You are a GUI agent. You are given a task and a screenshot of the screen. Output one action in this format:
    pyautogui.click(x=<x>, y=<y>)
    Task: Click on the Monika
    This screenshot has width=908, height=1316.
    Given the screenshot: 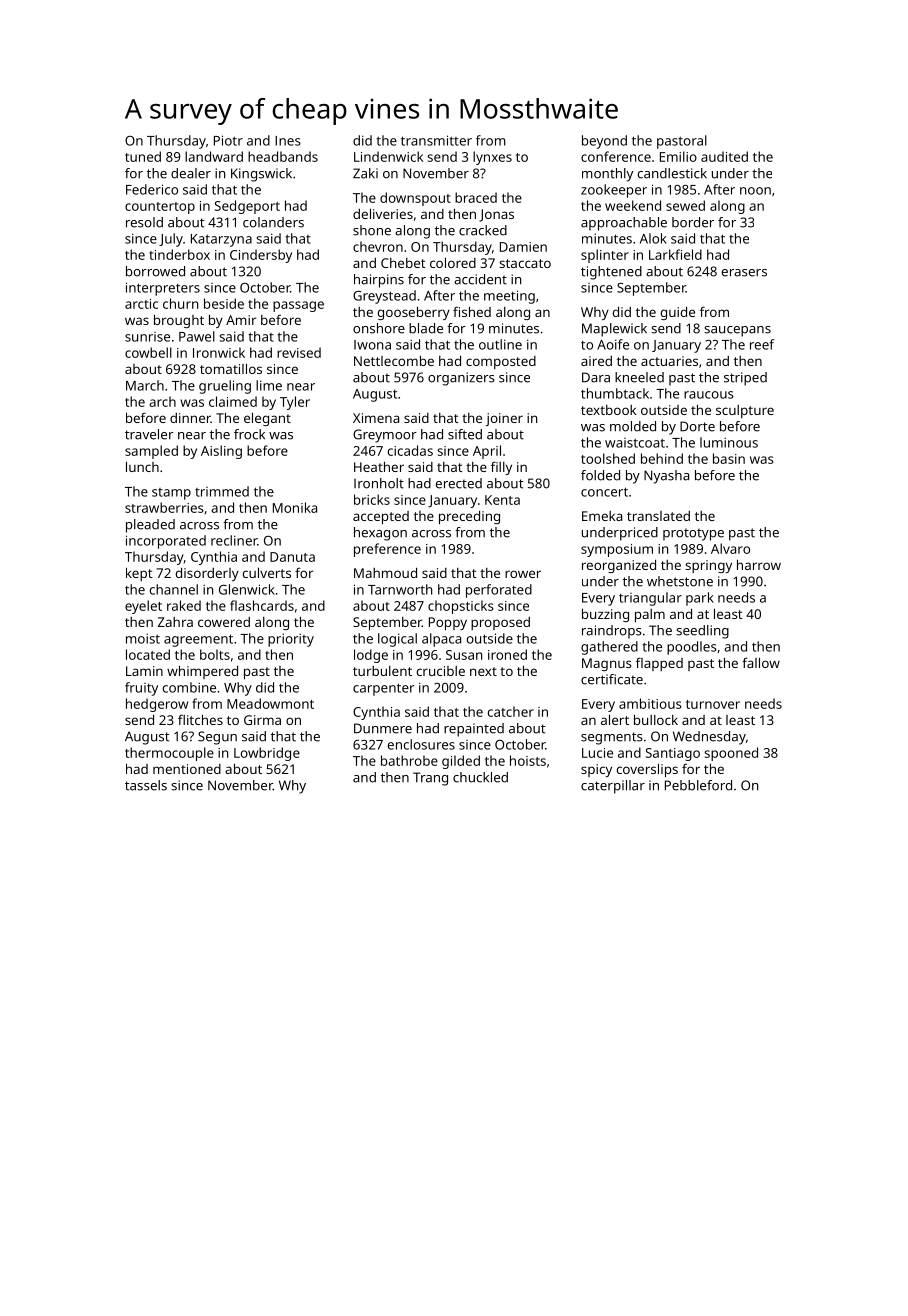 What is the action you would take?
    pyautogui.click(x=295, y=507)
